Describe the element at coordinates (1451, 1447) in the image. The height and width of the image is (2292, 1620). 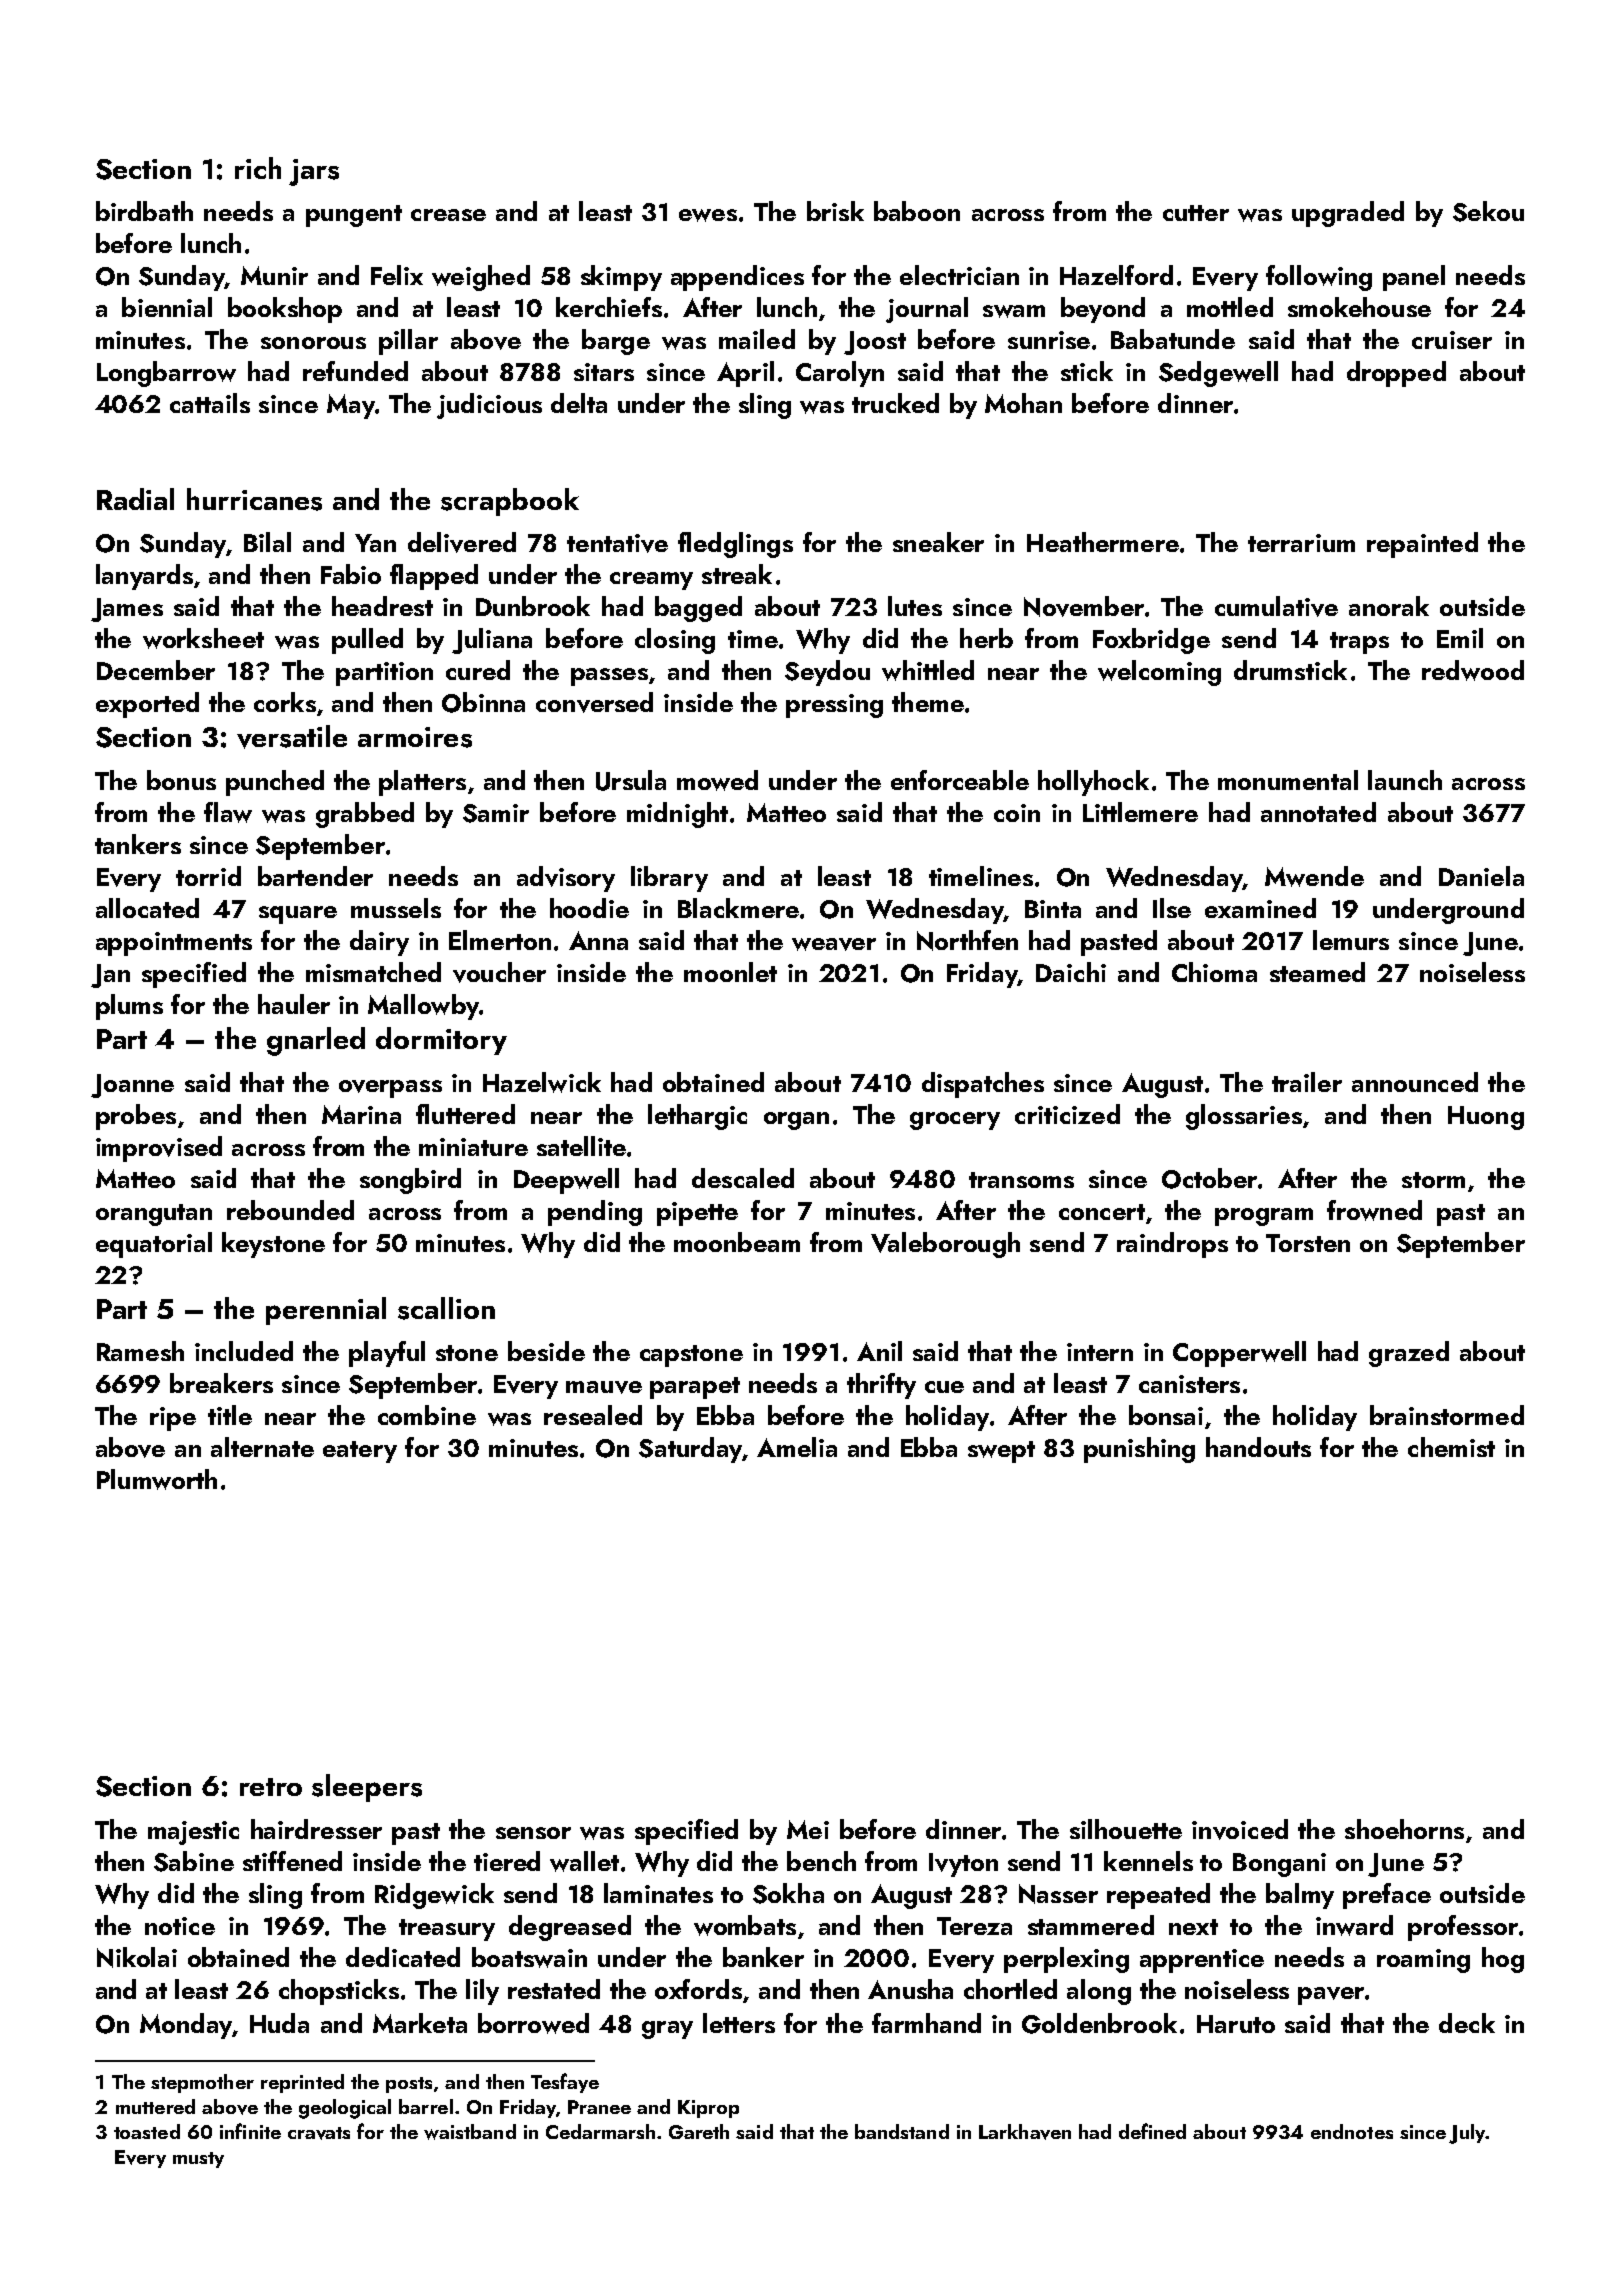
I see `chemist` at that location.
